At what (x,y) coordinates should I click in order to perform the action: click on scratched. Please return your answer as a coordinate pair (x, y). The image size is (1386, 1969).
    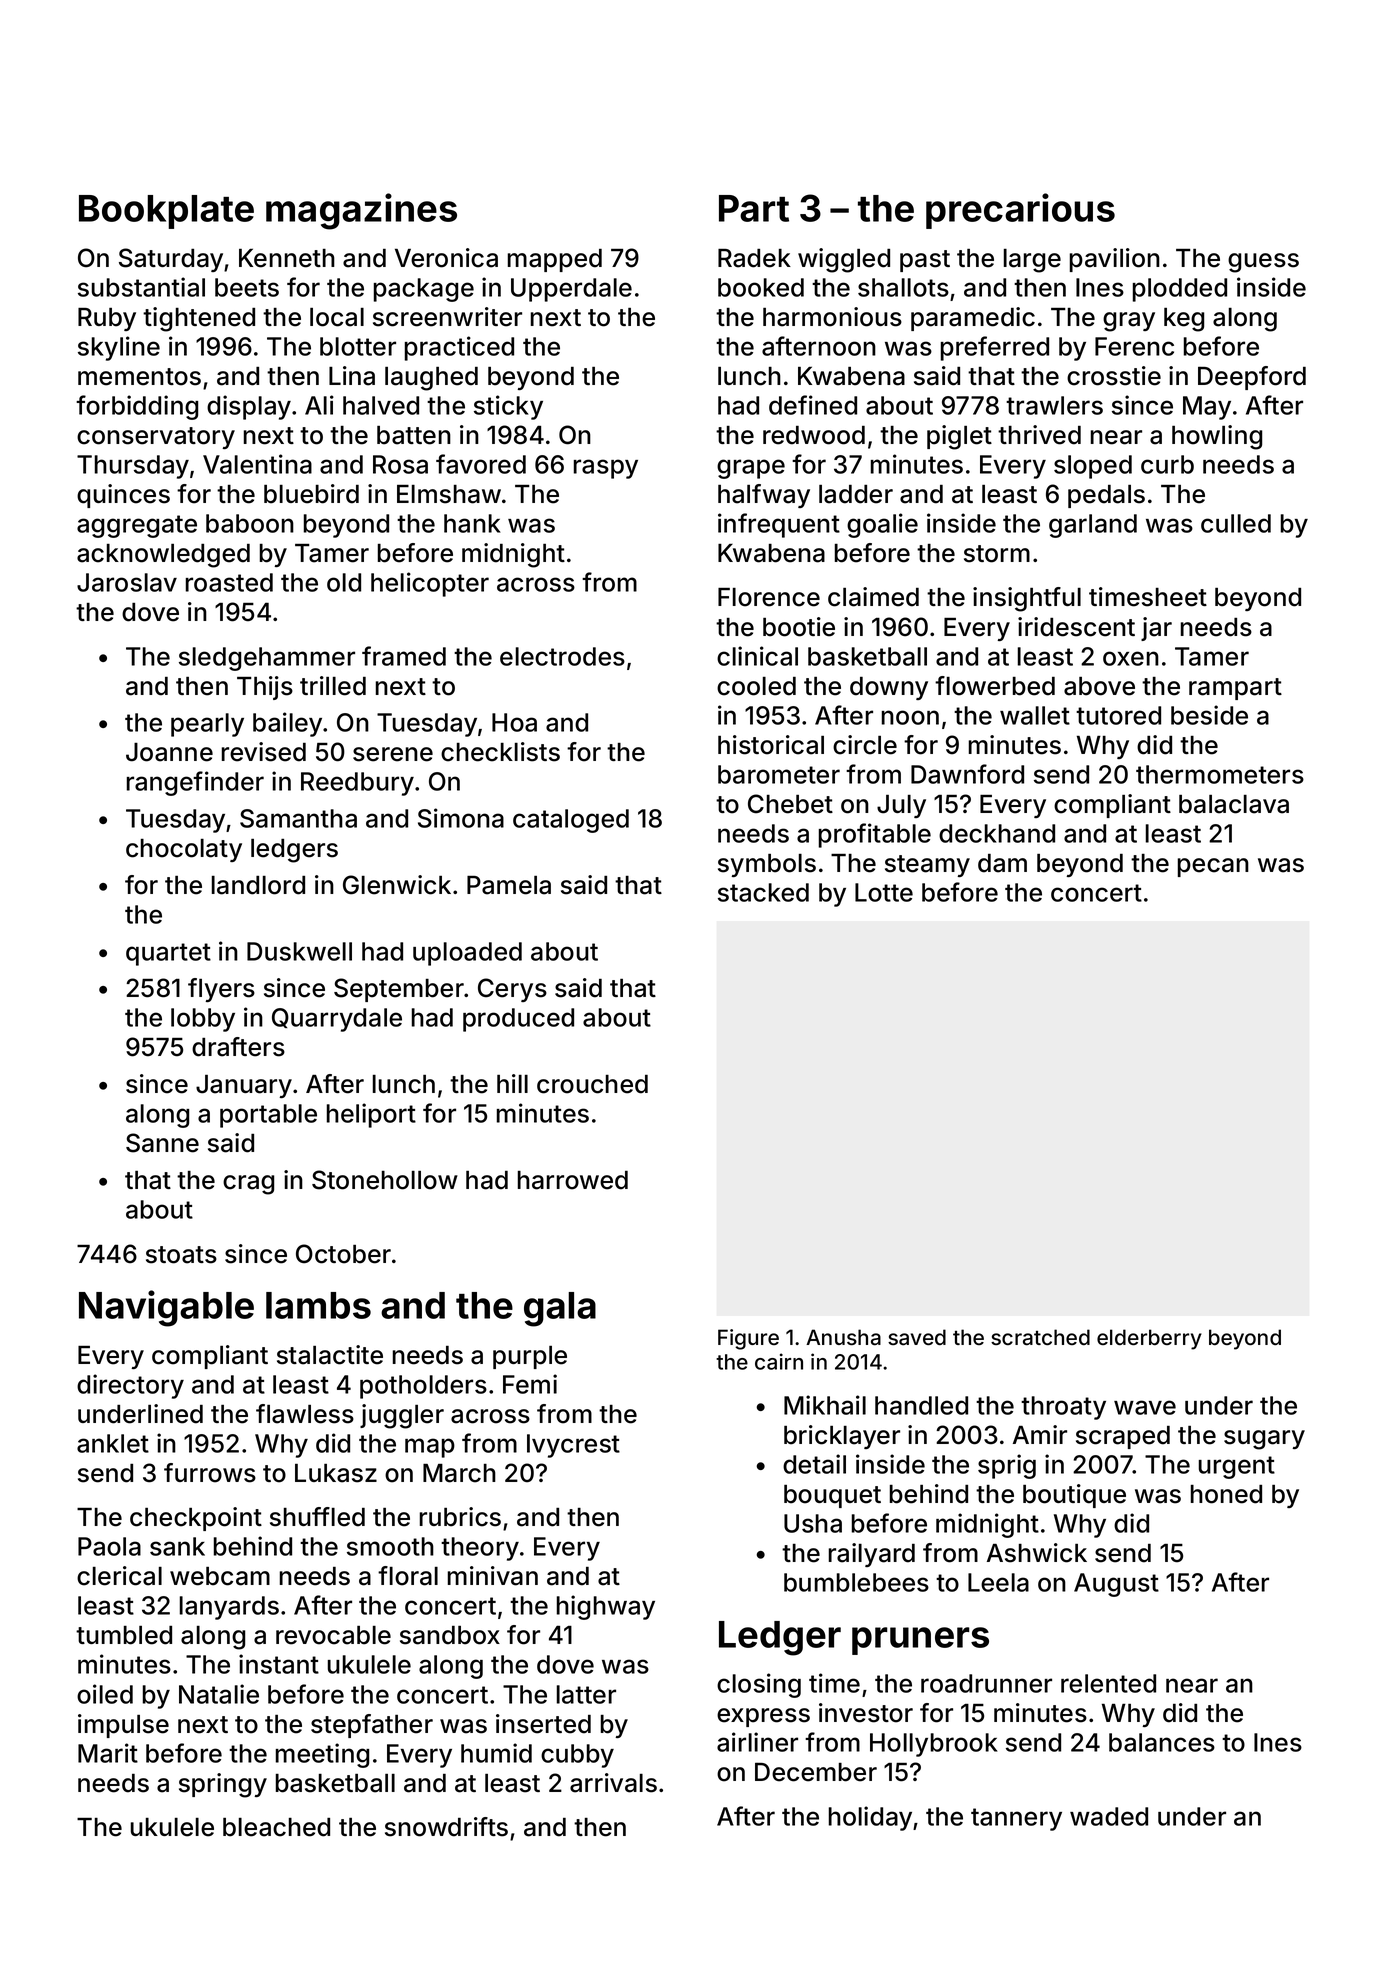
    Looking at the image, I should click on (1040, 1337).
